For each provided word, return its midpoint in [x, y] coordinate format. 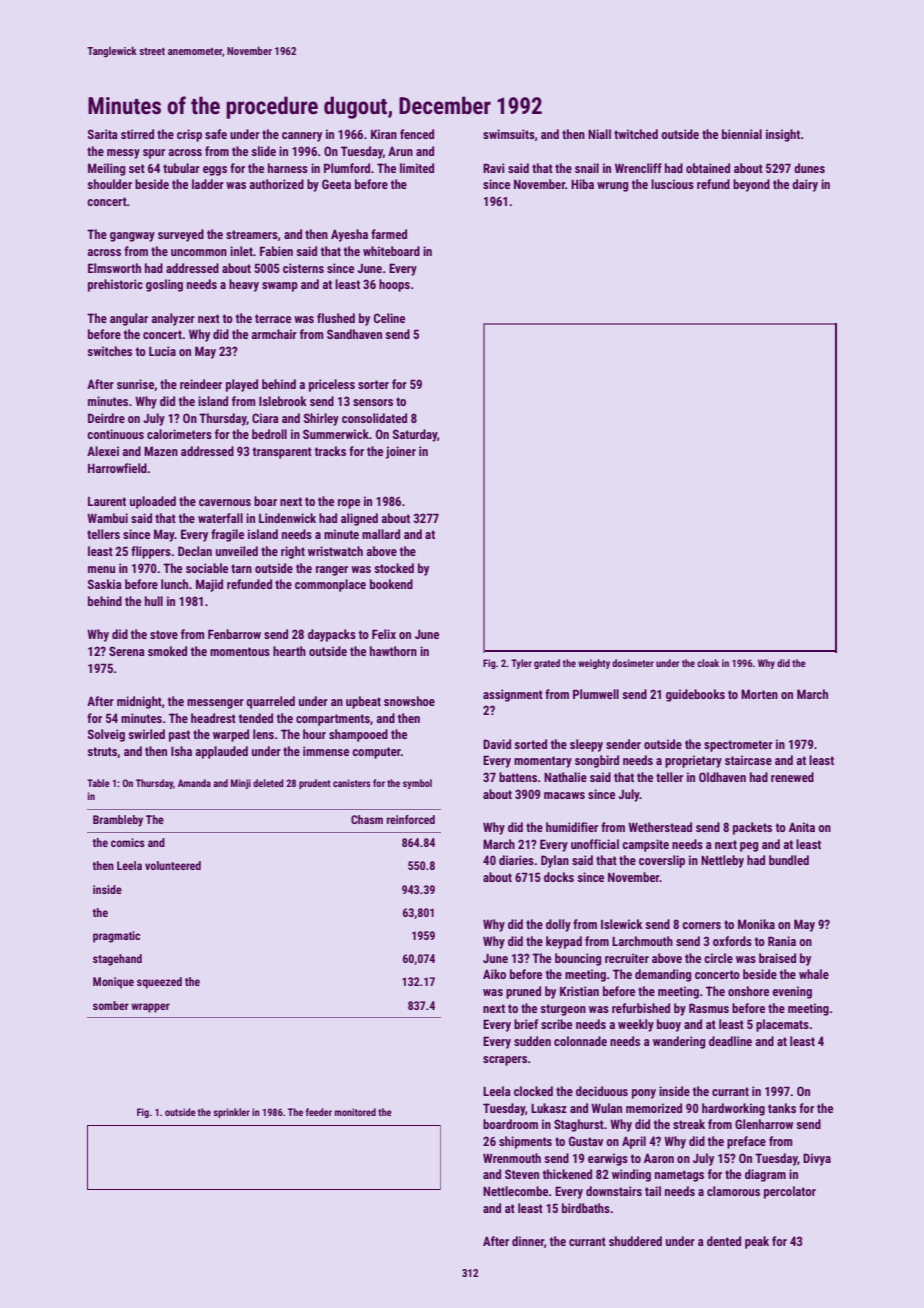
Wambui [107, 518]
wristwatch [335, 551]
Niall [599, 134]
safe [216, 134]
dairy [805, 185]
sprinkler [232, 1113]
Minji [241, 784]
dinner [528, 1241]
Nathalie [565, 777]
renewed [792, 777]
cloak [708, 663]
